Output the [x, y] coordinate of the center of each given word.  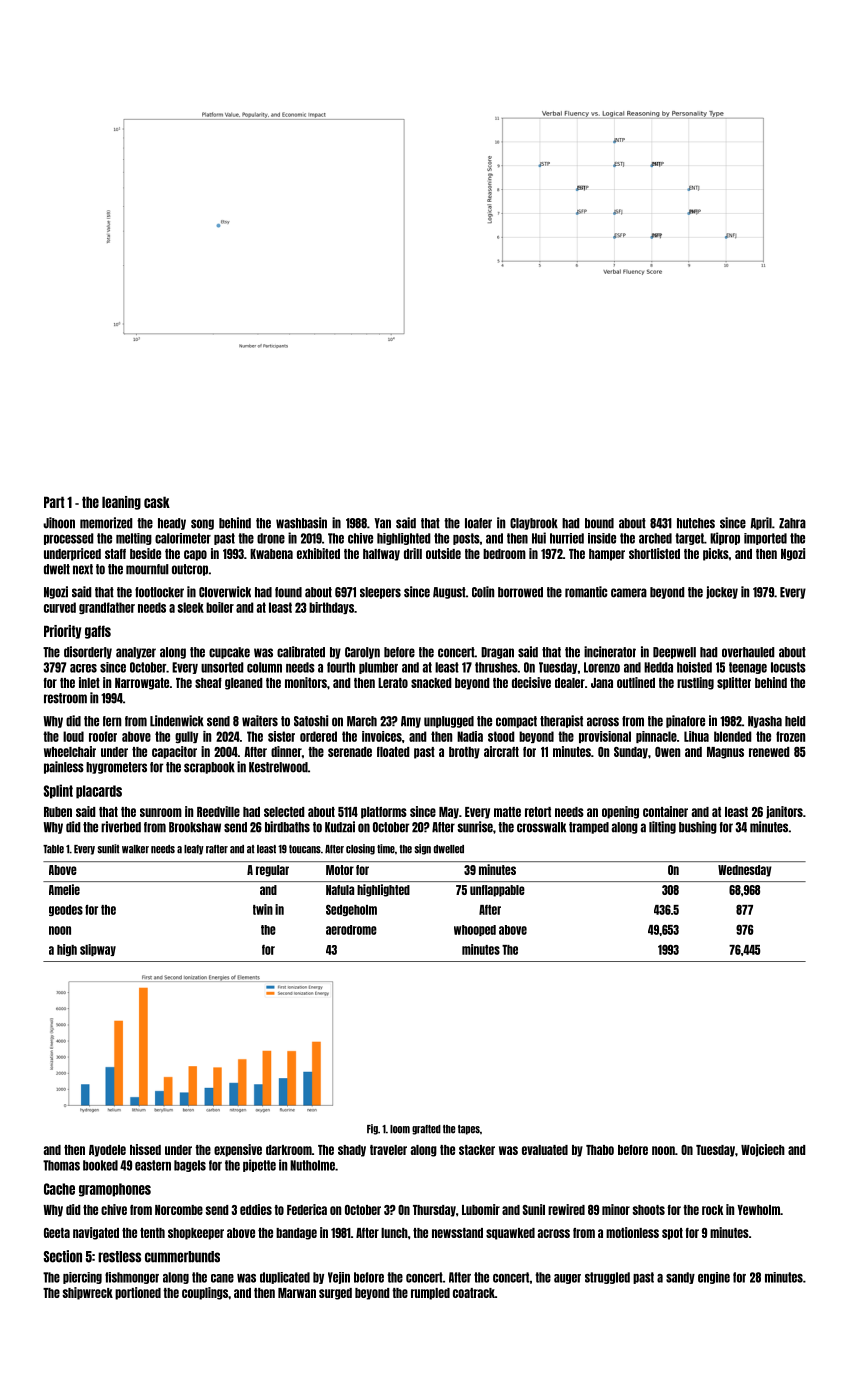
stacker [477, 1150]
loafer [478, 523]
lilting [662, 827]
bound [599, 523]
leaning [121, 503]
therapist [561, 721]
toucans [305, 849]
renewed [769, 752]
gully [186, 737]
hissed [145, 1149]
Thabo [600, 1150]
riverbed [121, 827]
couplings [205, 1293]
